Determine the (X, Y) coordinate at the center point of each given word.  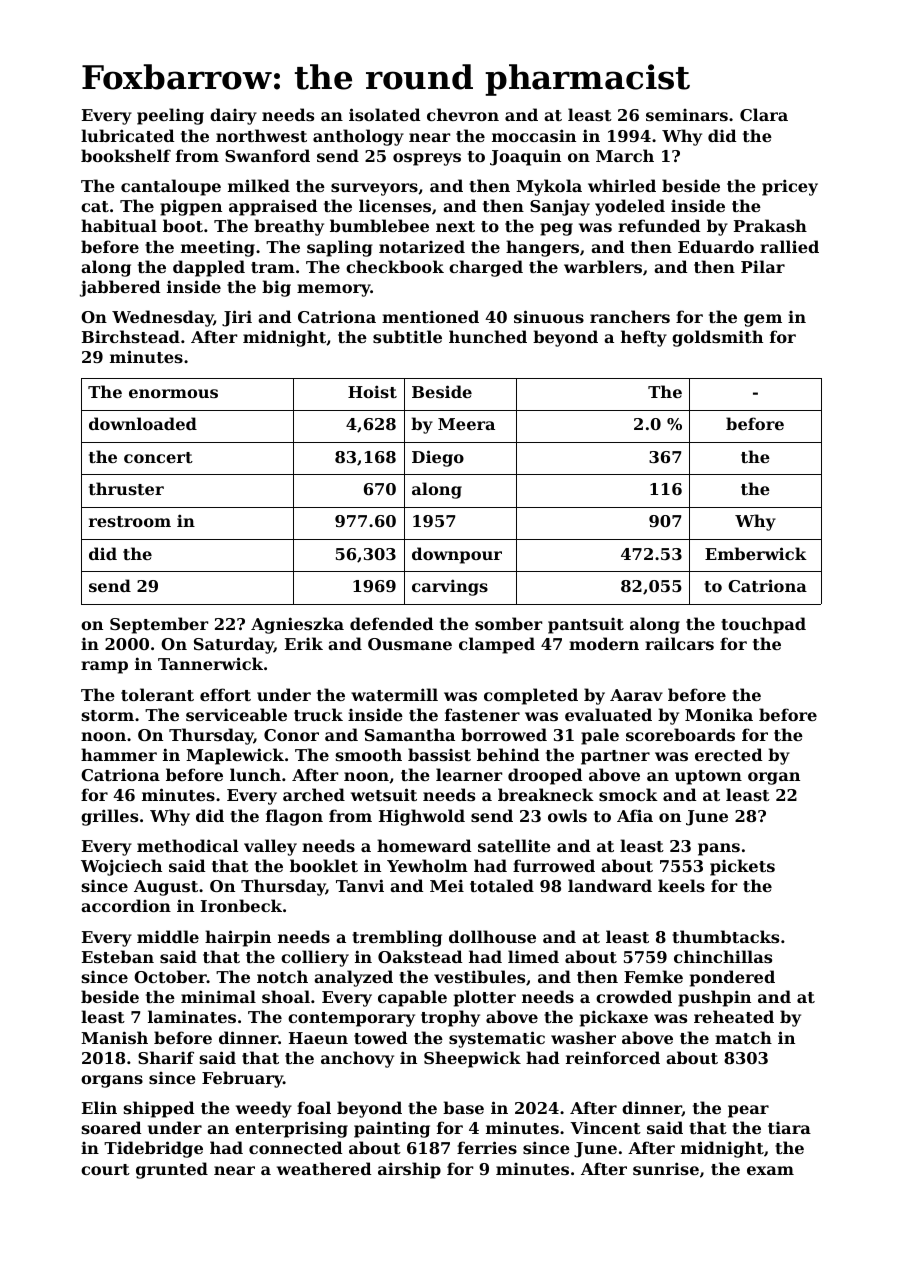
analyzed (353, 978)
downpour (457, 555)
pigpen (191, 207)
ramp (104, 667)
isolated (384, 114)
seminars (687, 115)
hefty (644, 338)
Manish (114, 1037)
